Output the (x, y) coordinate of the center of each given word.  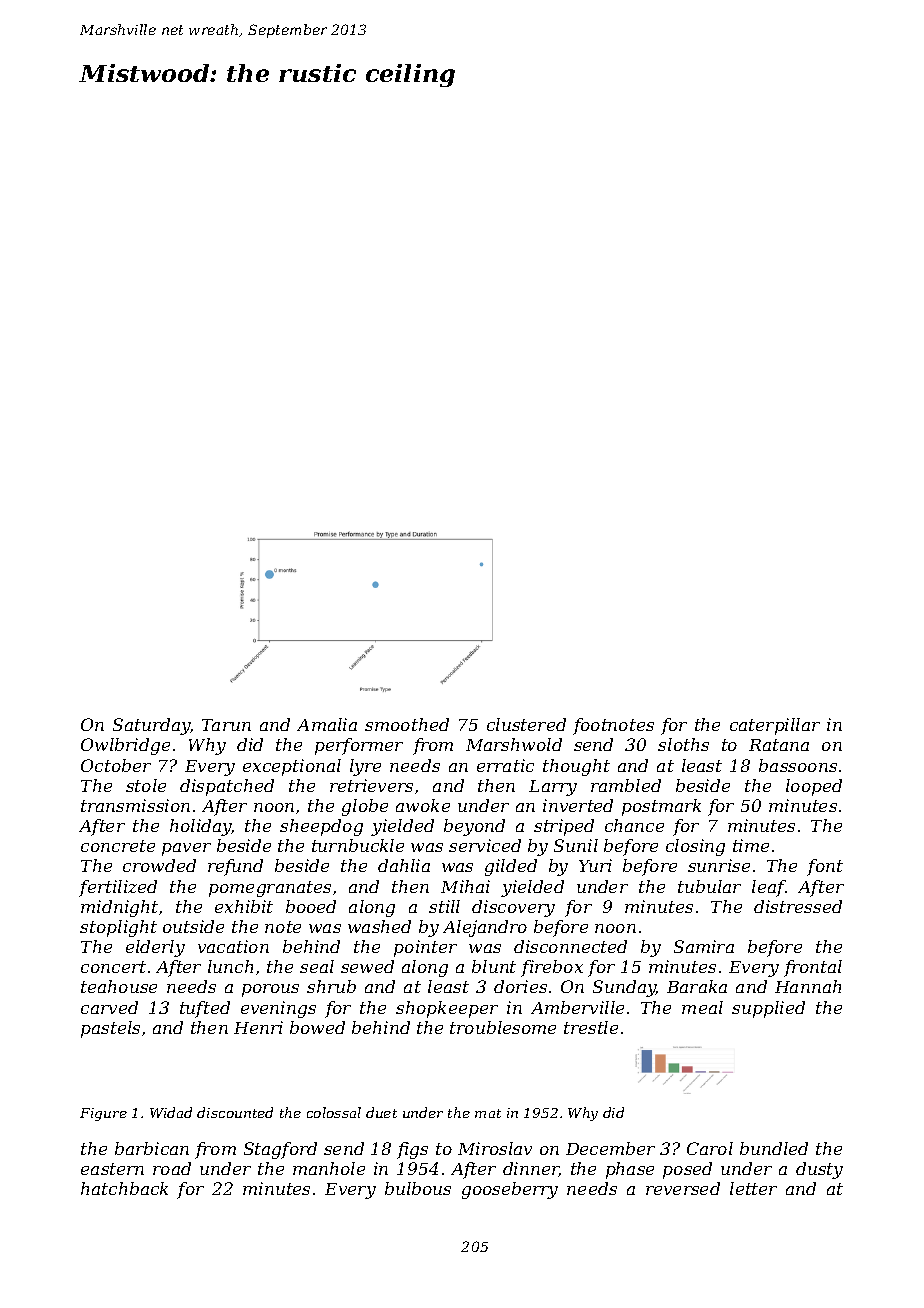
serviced (485, 845)
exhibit (244, 906)
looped (814, 787)
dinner (531, 1169)
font (825, 867)
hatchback (124, 1188)
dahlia (404, 865)
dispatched (227, 787)
